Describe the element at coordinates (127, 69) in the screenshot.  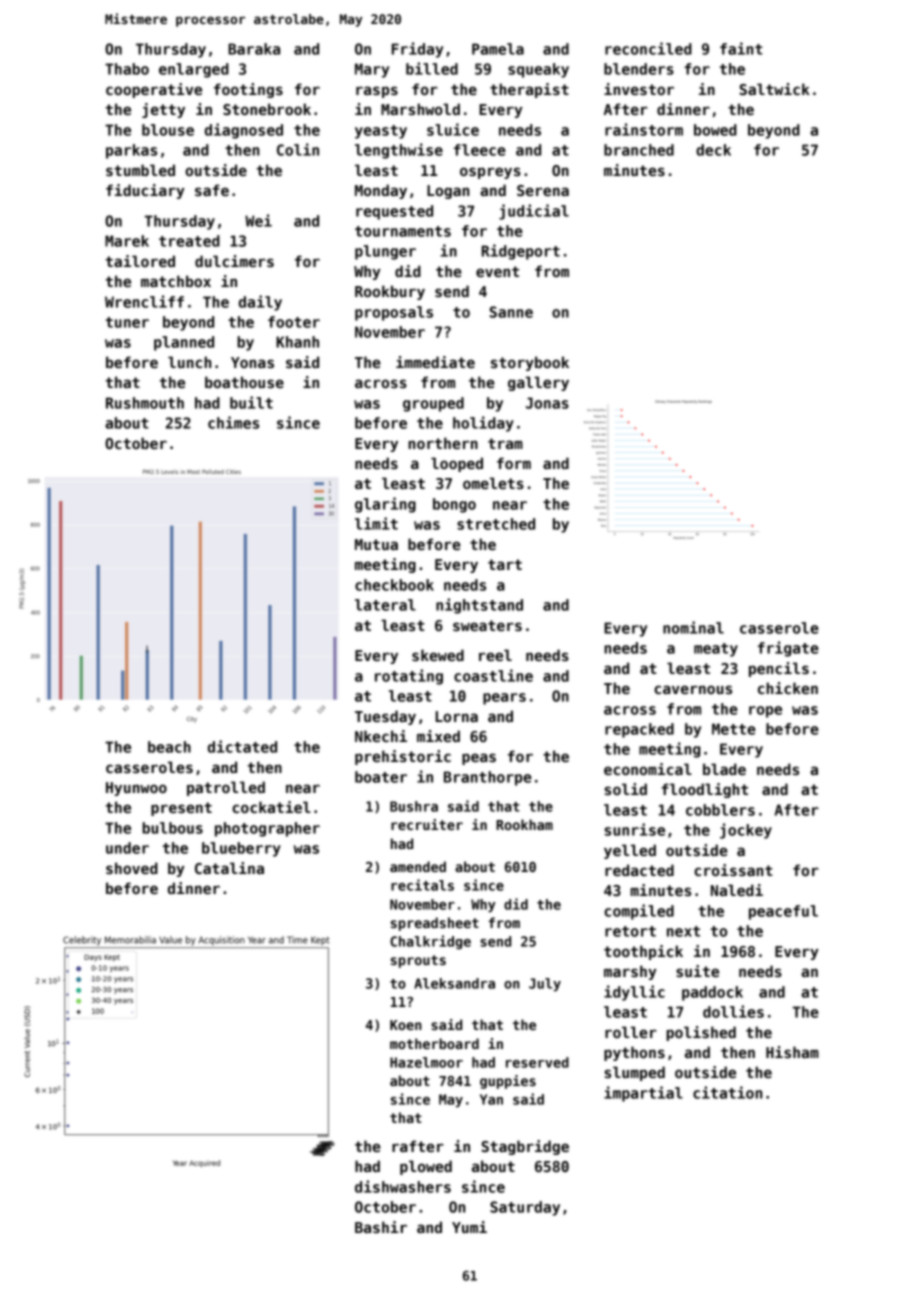
I see `Thabo` at that location.
